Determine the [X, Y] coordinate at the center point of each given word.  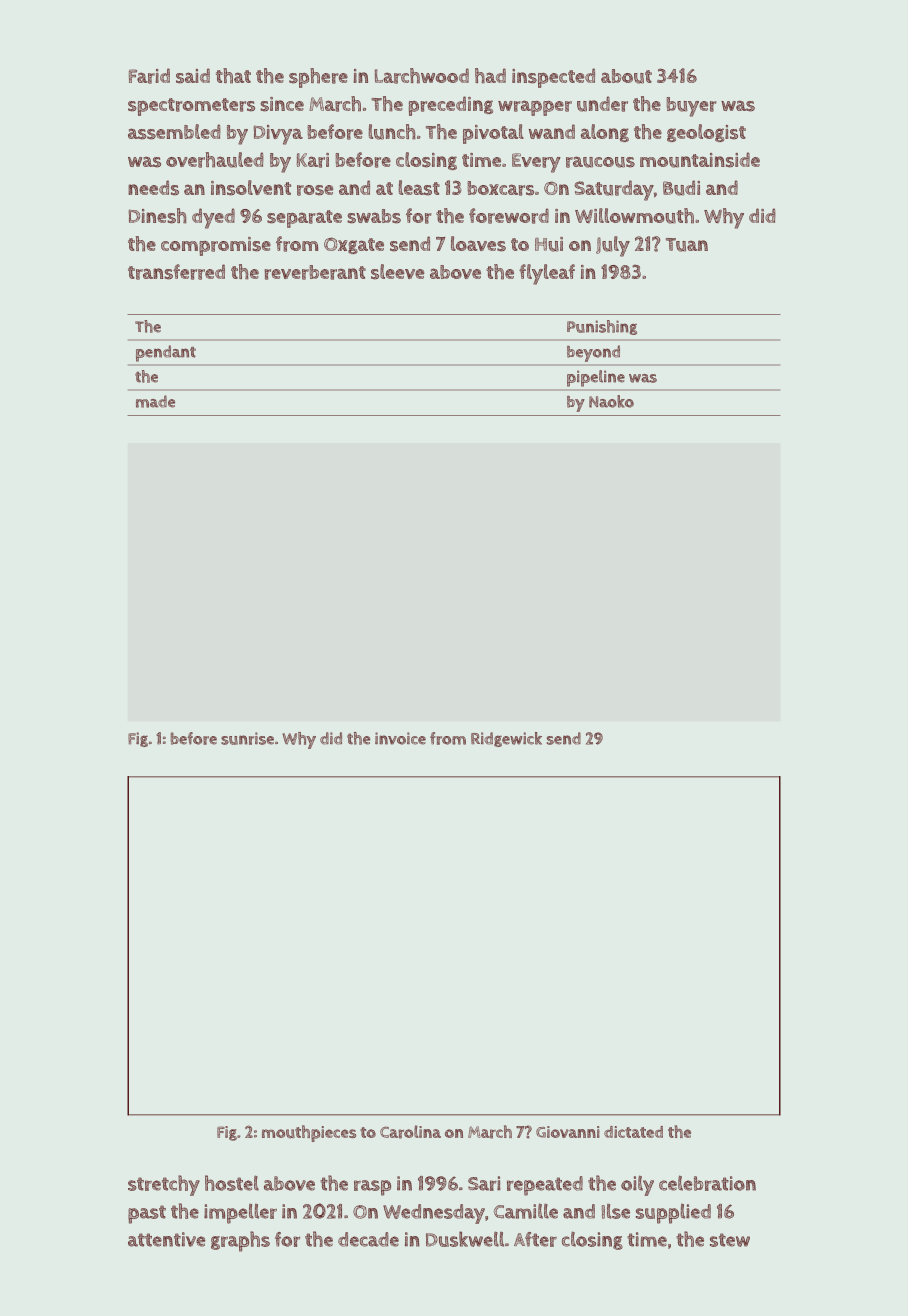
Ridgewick [506, 739]
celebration [707, 1183]
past [147, 1214]
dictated [633, 1132]
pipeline [596, 378]
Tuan [687, 245]
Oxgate [354, 245]
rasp [372, 1188]
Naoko [611, 401]
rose [315, 190]
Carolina [410, 1132]
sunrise [247, 738]
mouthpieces [309, 1133]
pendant [166, 353]
